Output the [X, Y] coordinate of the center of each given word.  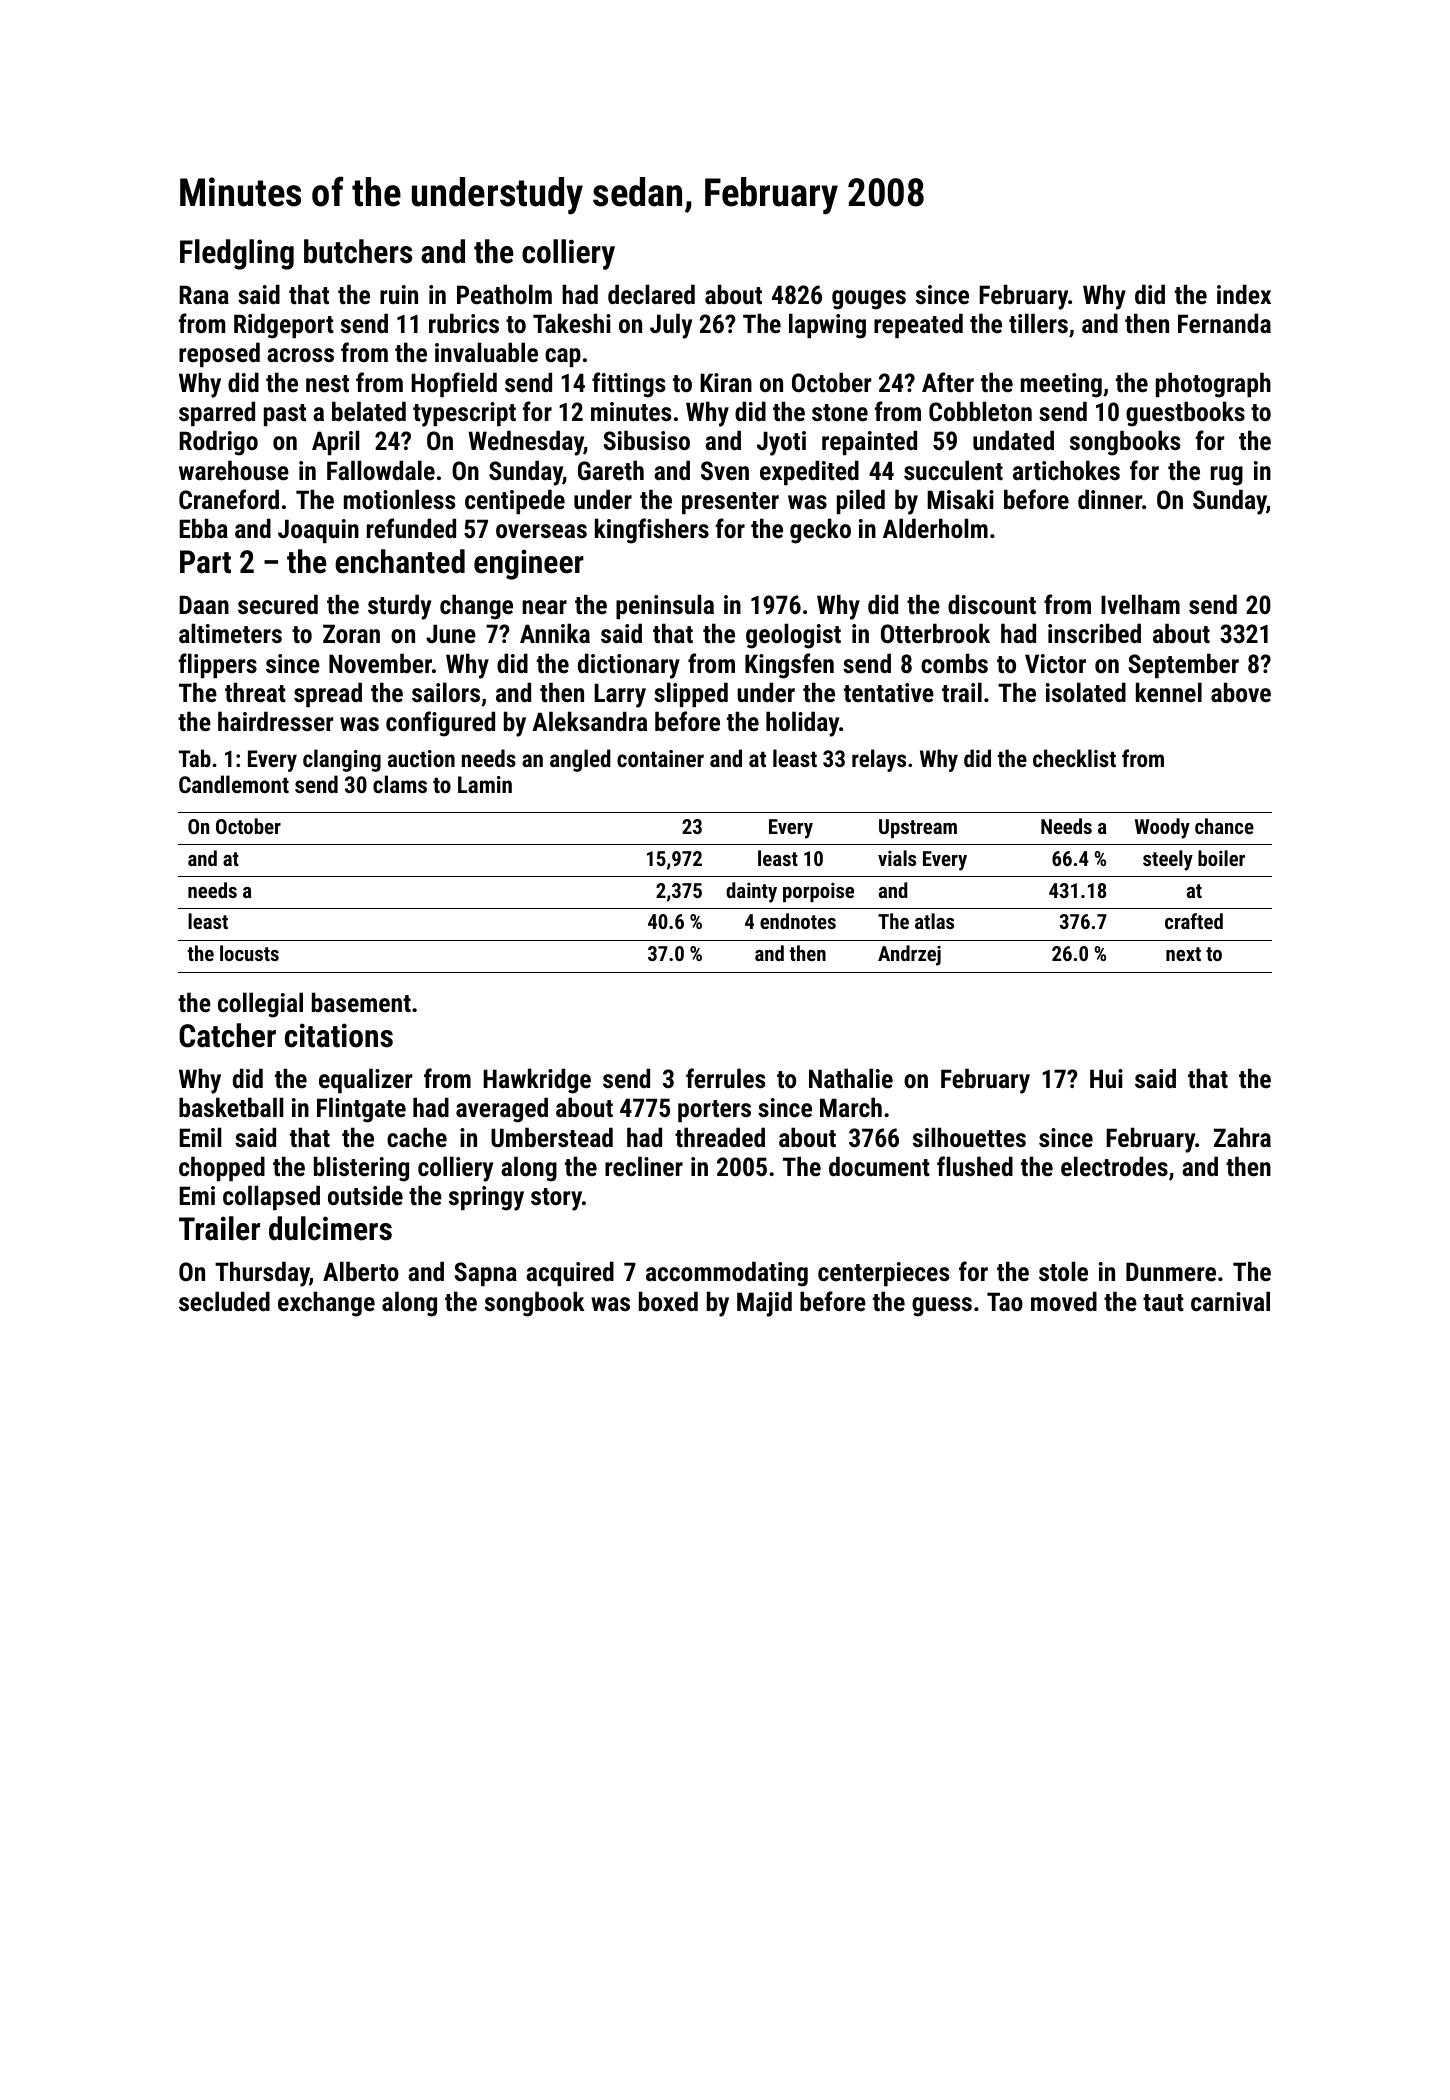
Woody [1162, 828]
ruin [399, 294]
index [1244, 294]
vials [897, 858]
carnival [1230, 1301]
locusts [249, 953]
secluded [224, 1301]
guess [942, 1307]
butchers [358, 251]
